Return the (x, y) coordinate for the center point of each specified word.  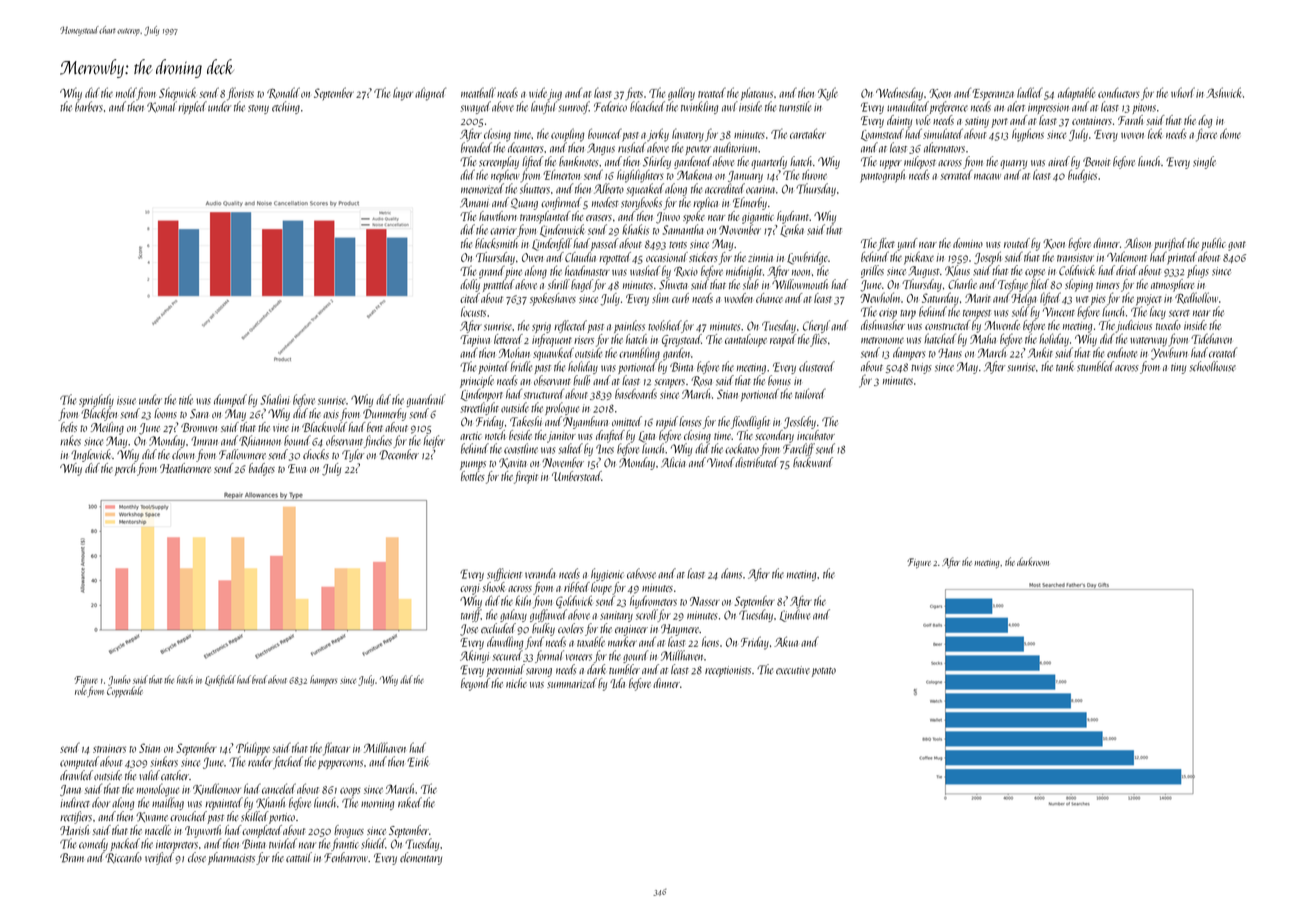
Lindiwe (795, 615)
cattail (299, 857)
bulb (581, 380)
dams (731, 573)
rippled (192, 107)
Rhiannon (260, 441)
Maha (983, 338)
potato (824, 672)
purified (1170, 244)
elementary (421, 858)
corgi (469, 589)
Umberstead (577, 476)
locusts (473, 311)
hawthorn (498, 216)
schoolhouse (1213, 366)
